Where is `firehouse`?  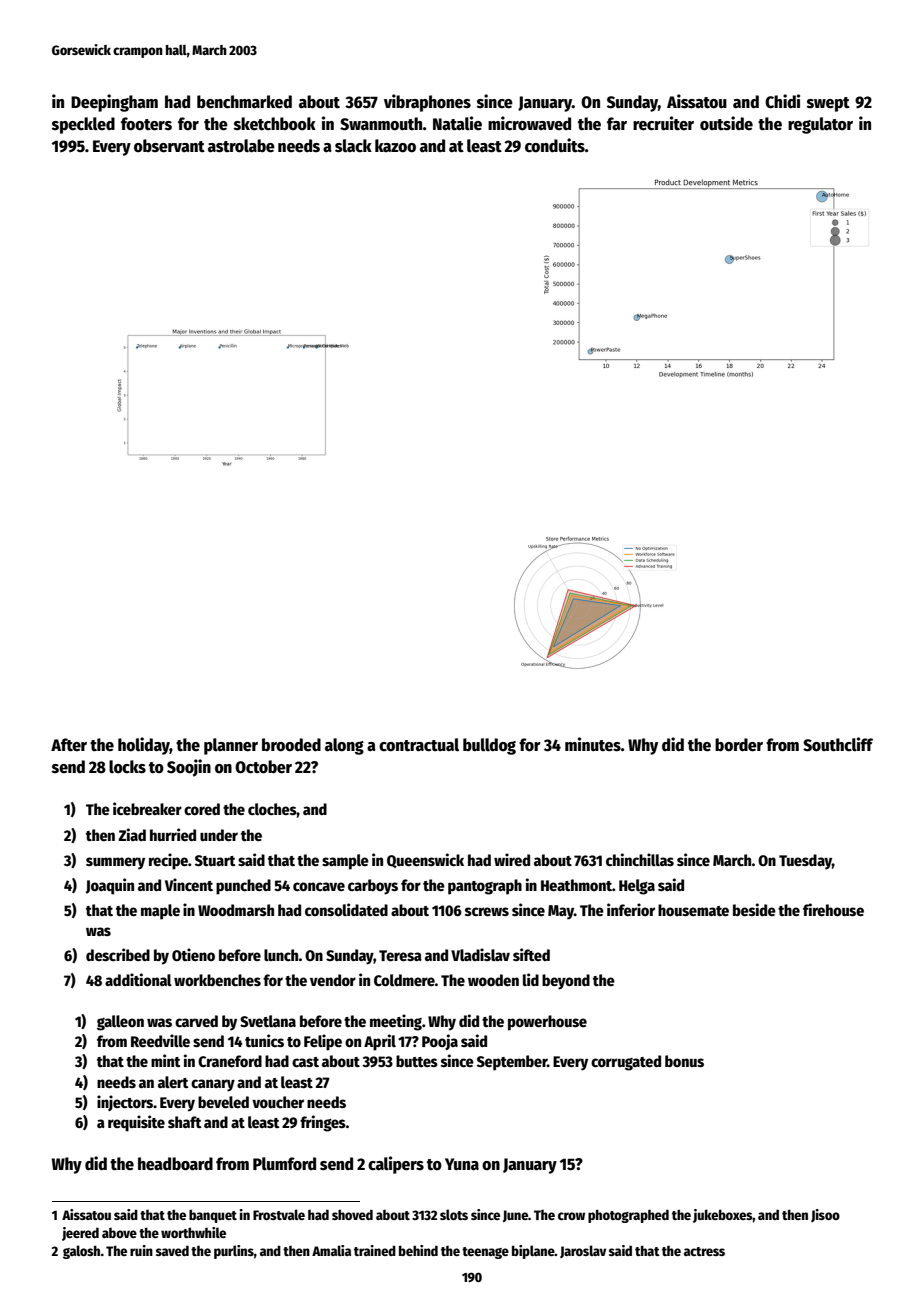 firehouse is located at coordinates (833, 909).
